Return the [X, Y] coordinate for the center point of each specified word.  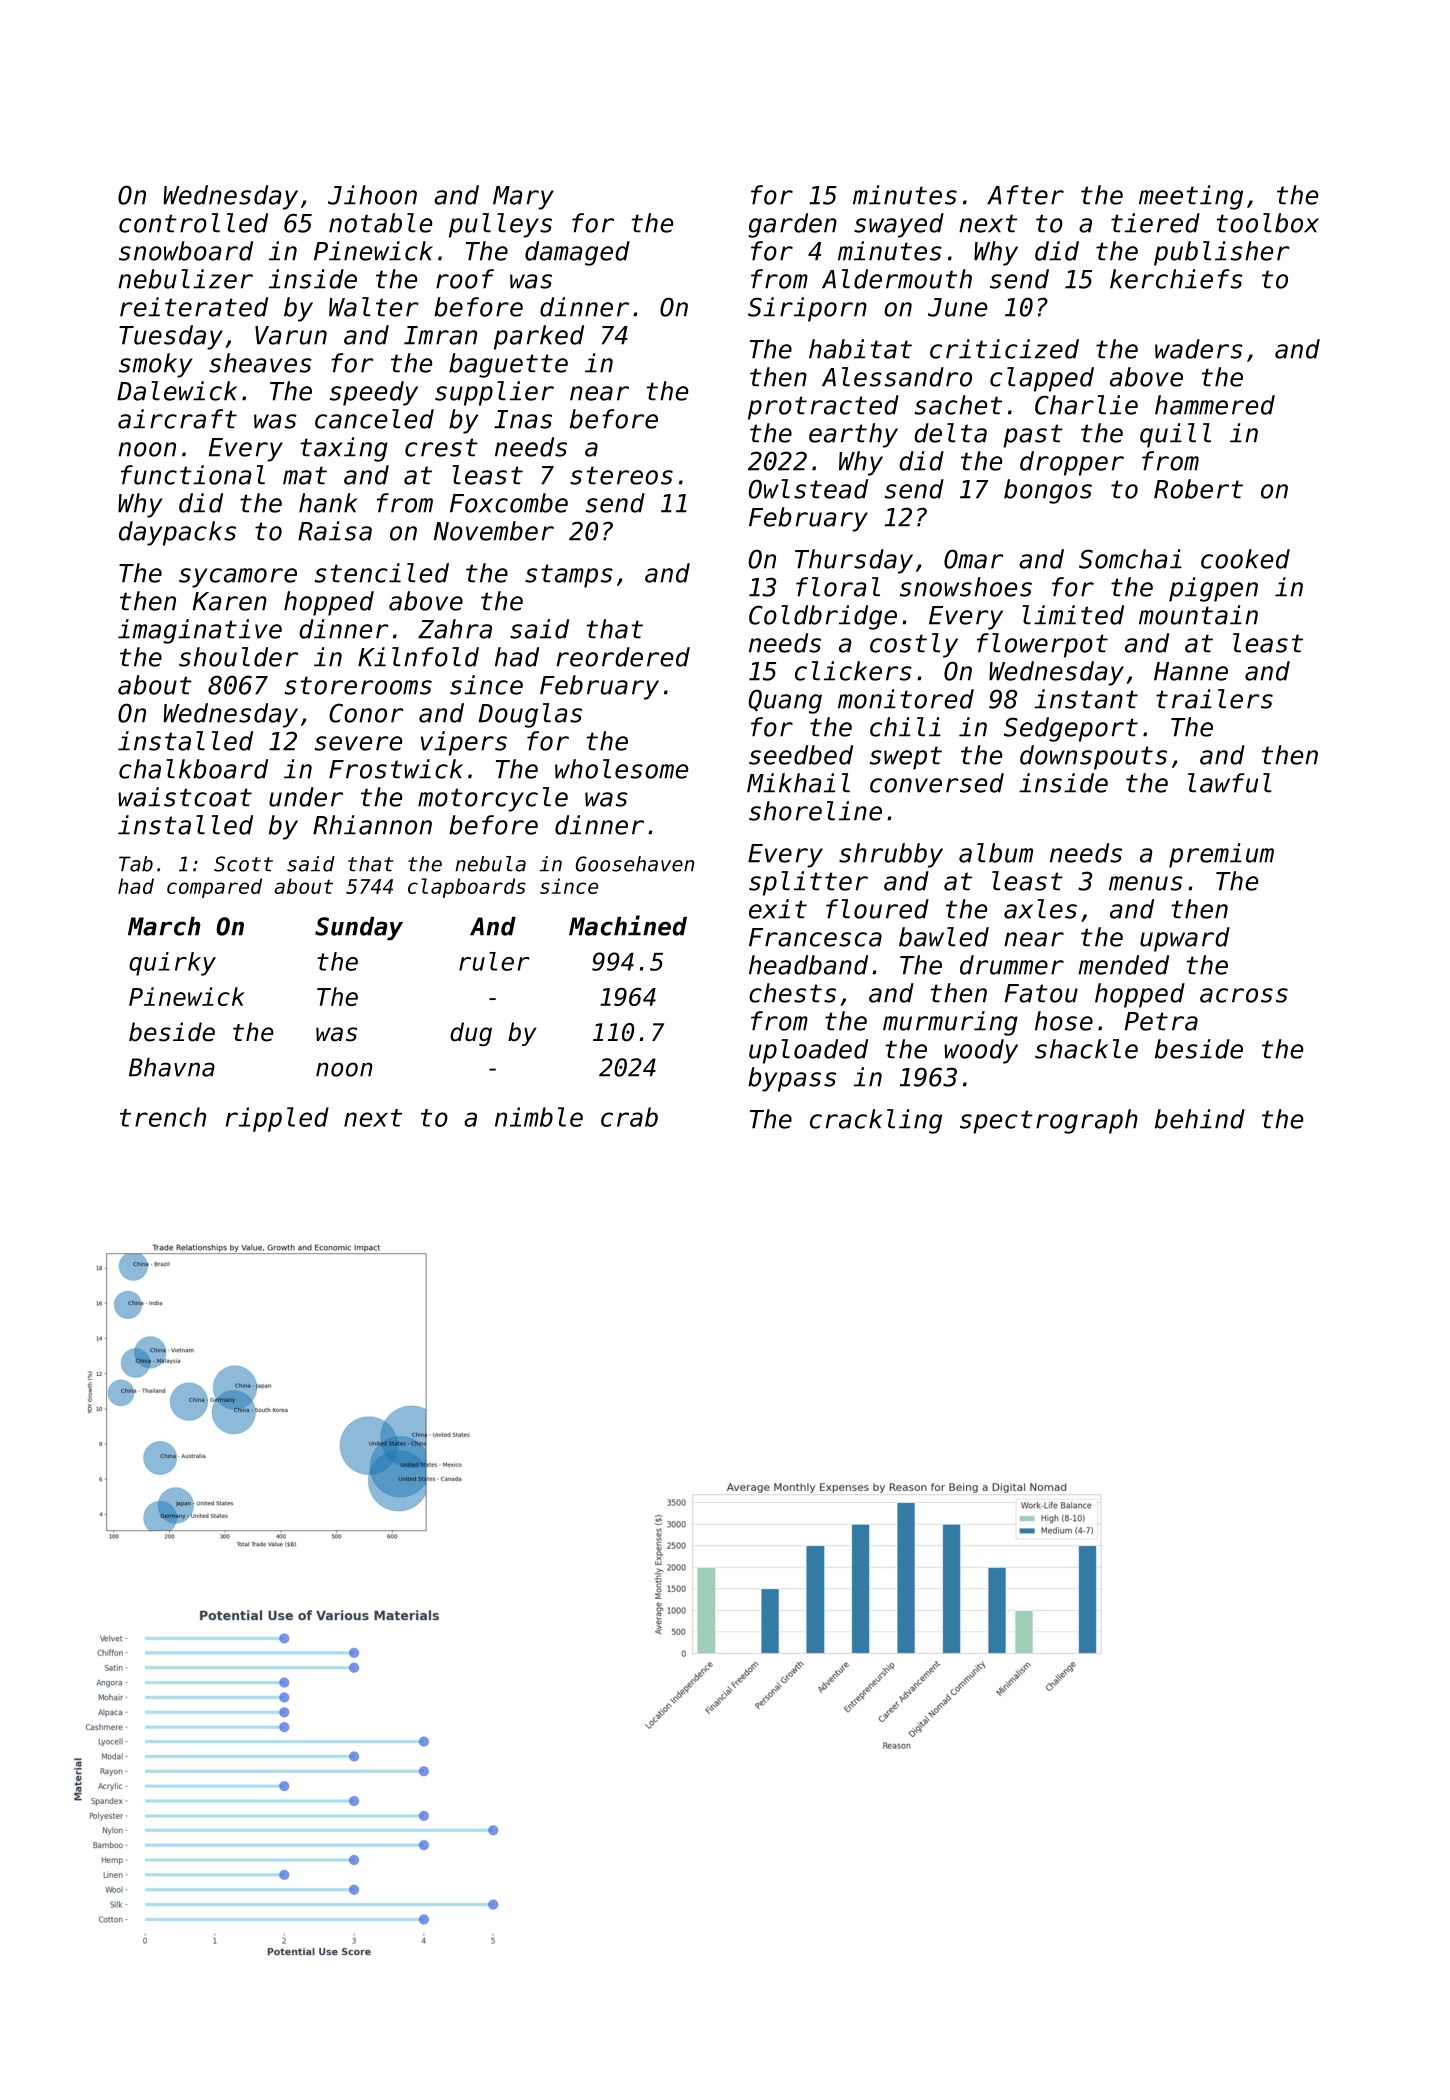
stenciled [382, 573]
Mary [523, 198]
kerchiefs [1176, 279]
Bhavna [172, 1067]
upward [1185, 939]
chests [792, 993]
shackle [1086, 1049]
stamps [569, 576]
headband [808, 965]
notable [380, 223]
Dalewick [177, 391]
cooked [1245, 559]
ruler [494, 961]
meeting [1191, 197]
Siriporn [807, 309]
